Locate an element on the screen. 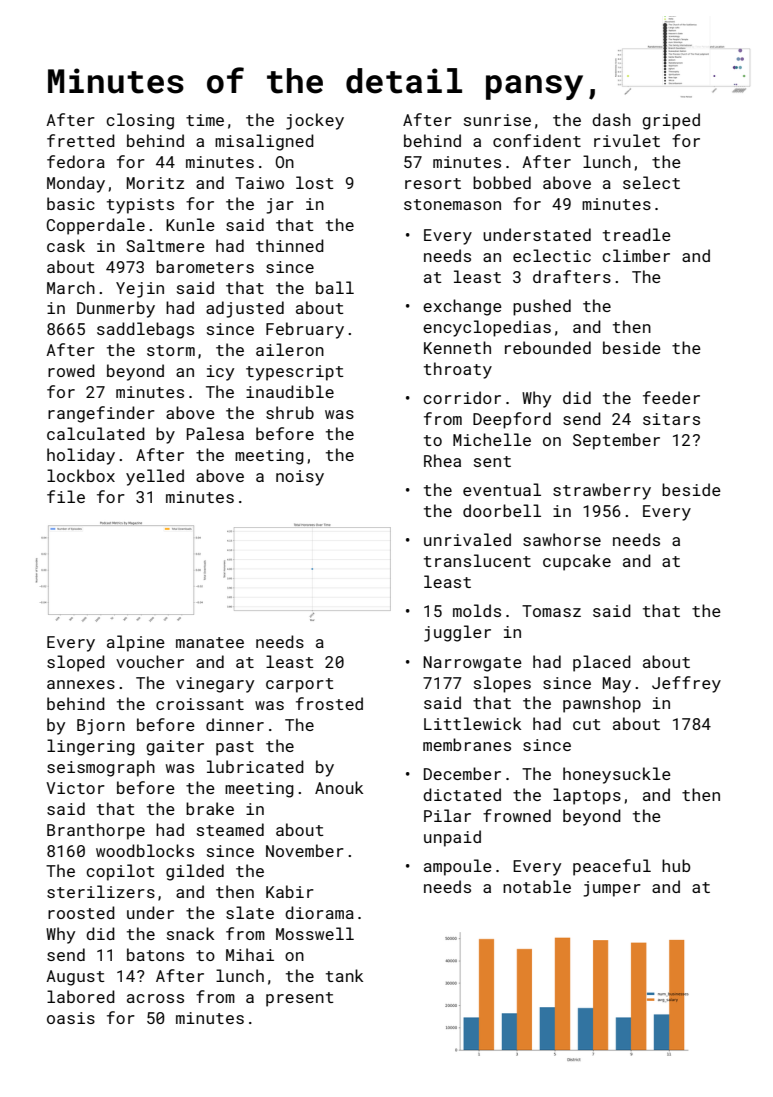 This screenshot has height=1097, width=773. sitars is located at coordinates (671, 419).
